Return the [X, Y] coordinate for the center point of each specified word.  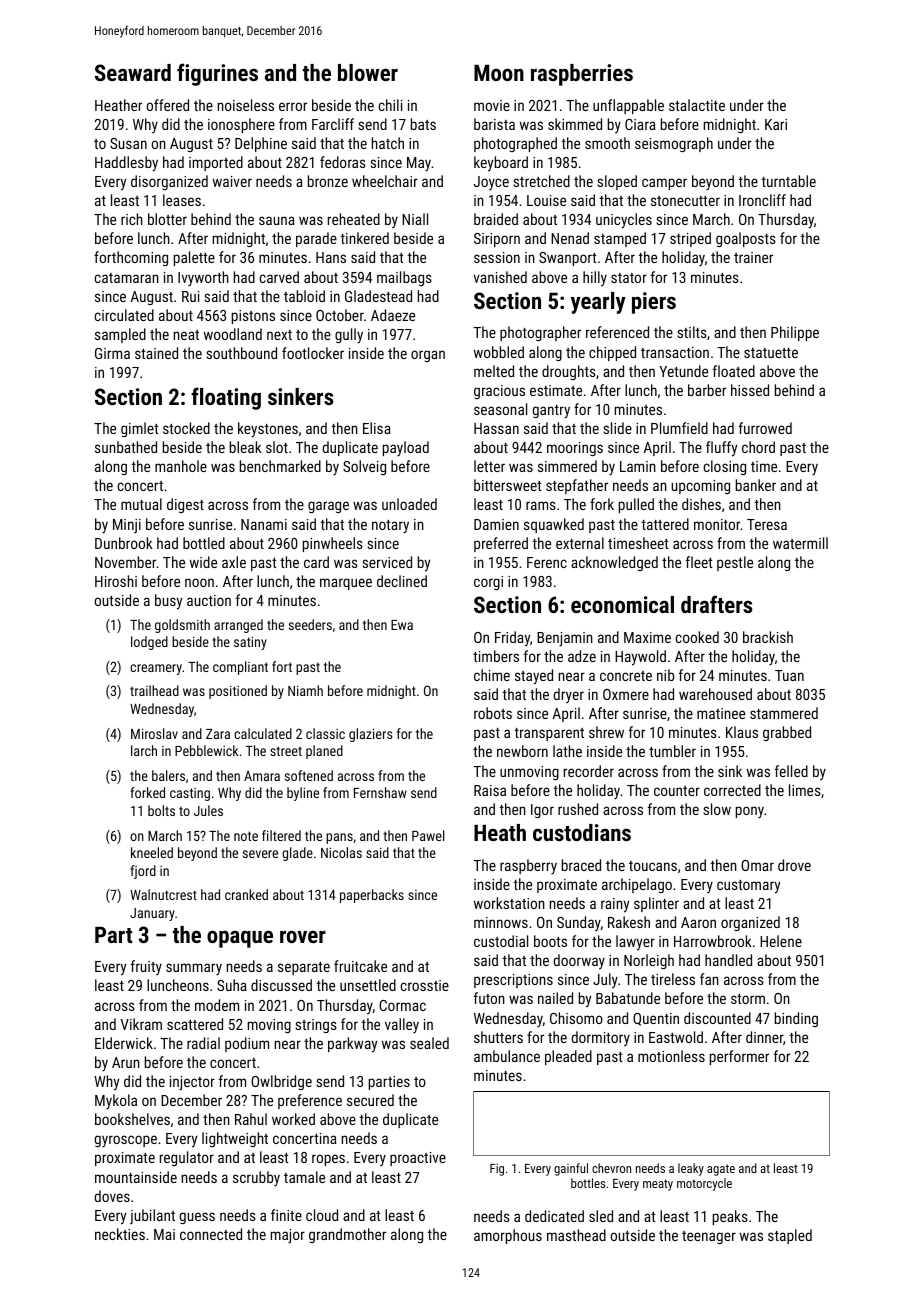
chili [391, 105]
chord [758, 447]
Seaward [133, 72]
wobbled [499, 352]
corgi [488, 583]
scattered [195, 1024]
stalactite [697, 105]
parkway [352, 1045]
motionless [671, 1056]
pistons [253, 317]
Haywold [640, 658]
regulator [187, 1158]
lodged [149, 643]
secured [370, 1100]
